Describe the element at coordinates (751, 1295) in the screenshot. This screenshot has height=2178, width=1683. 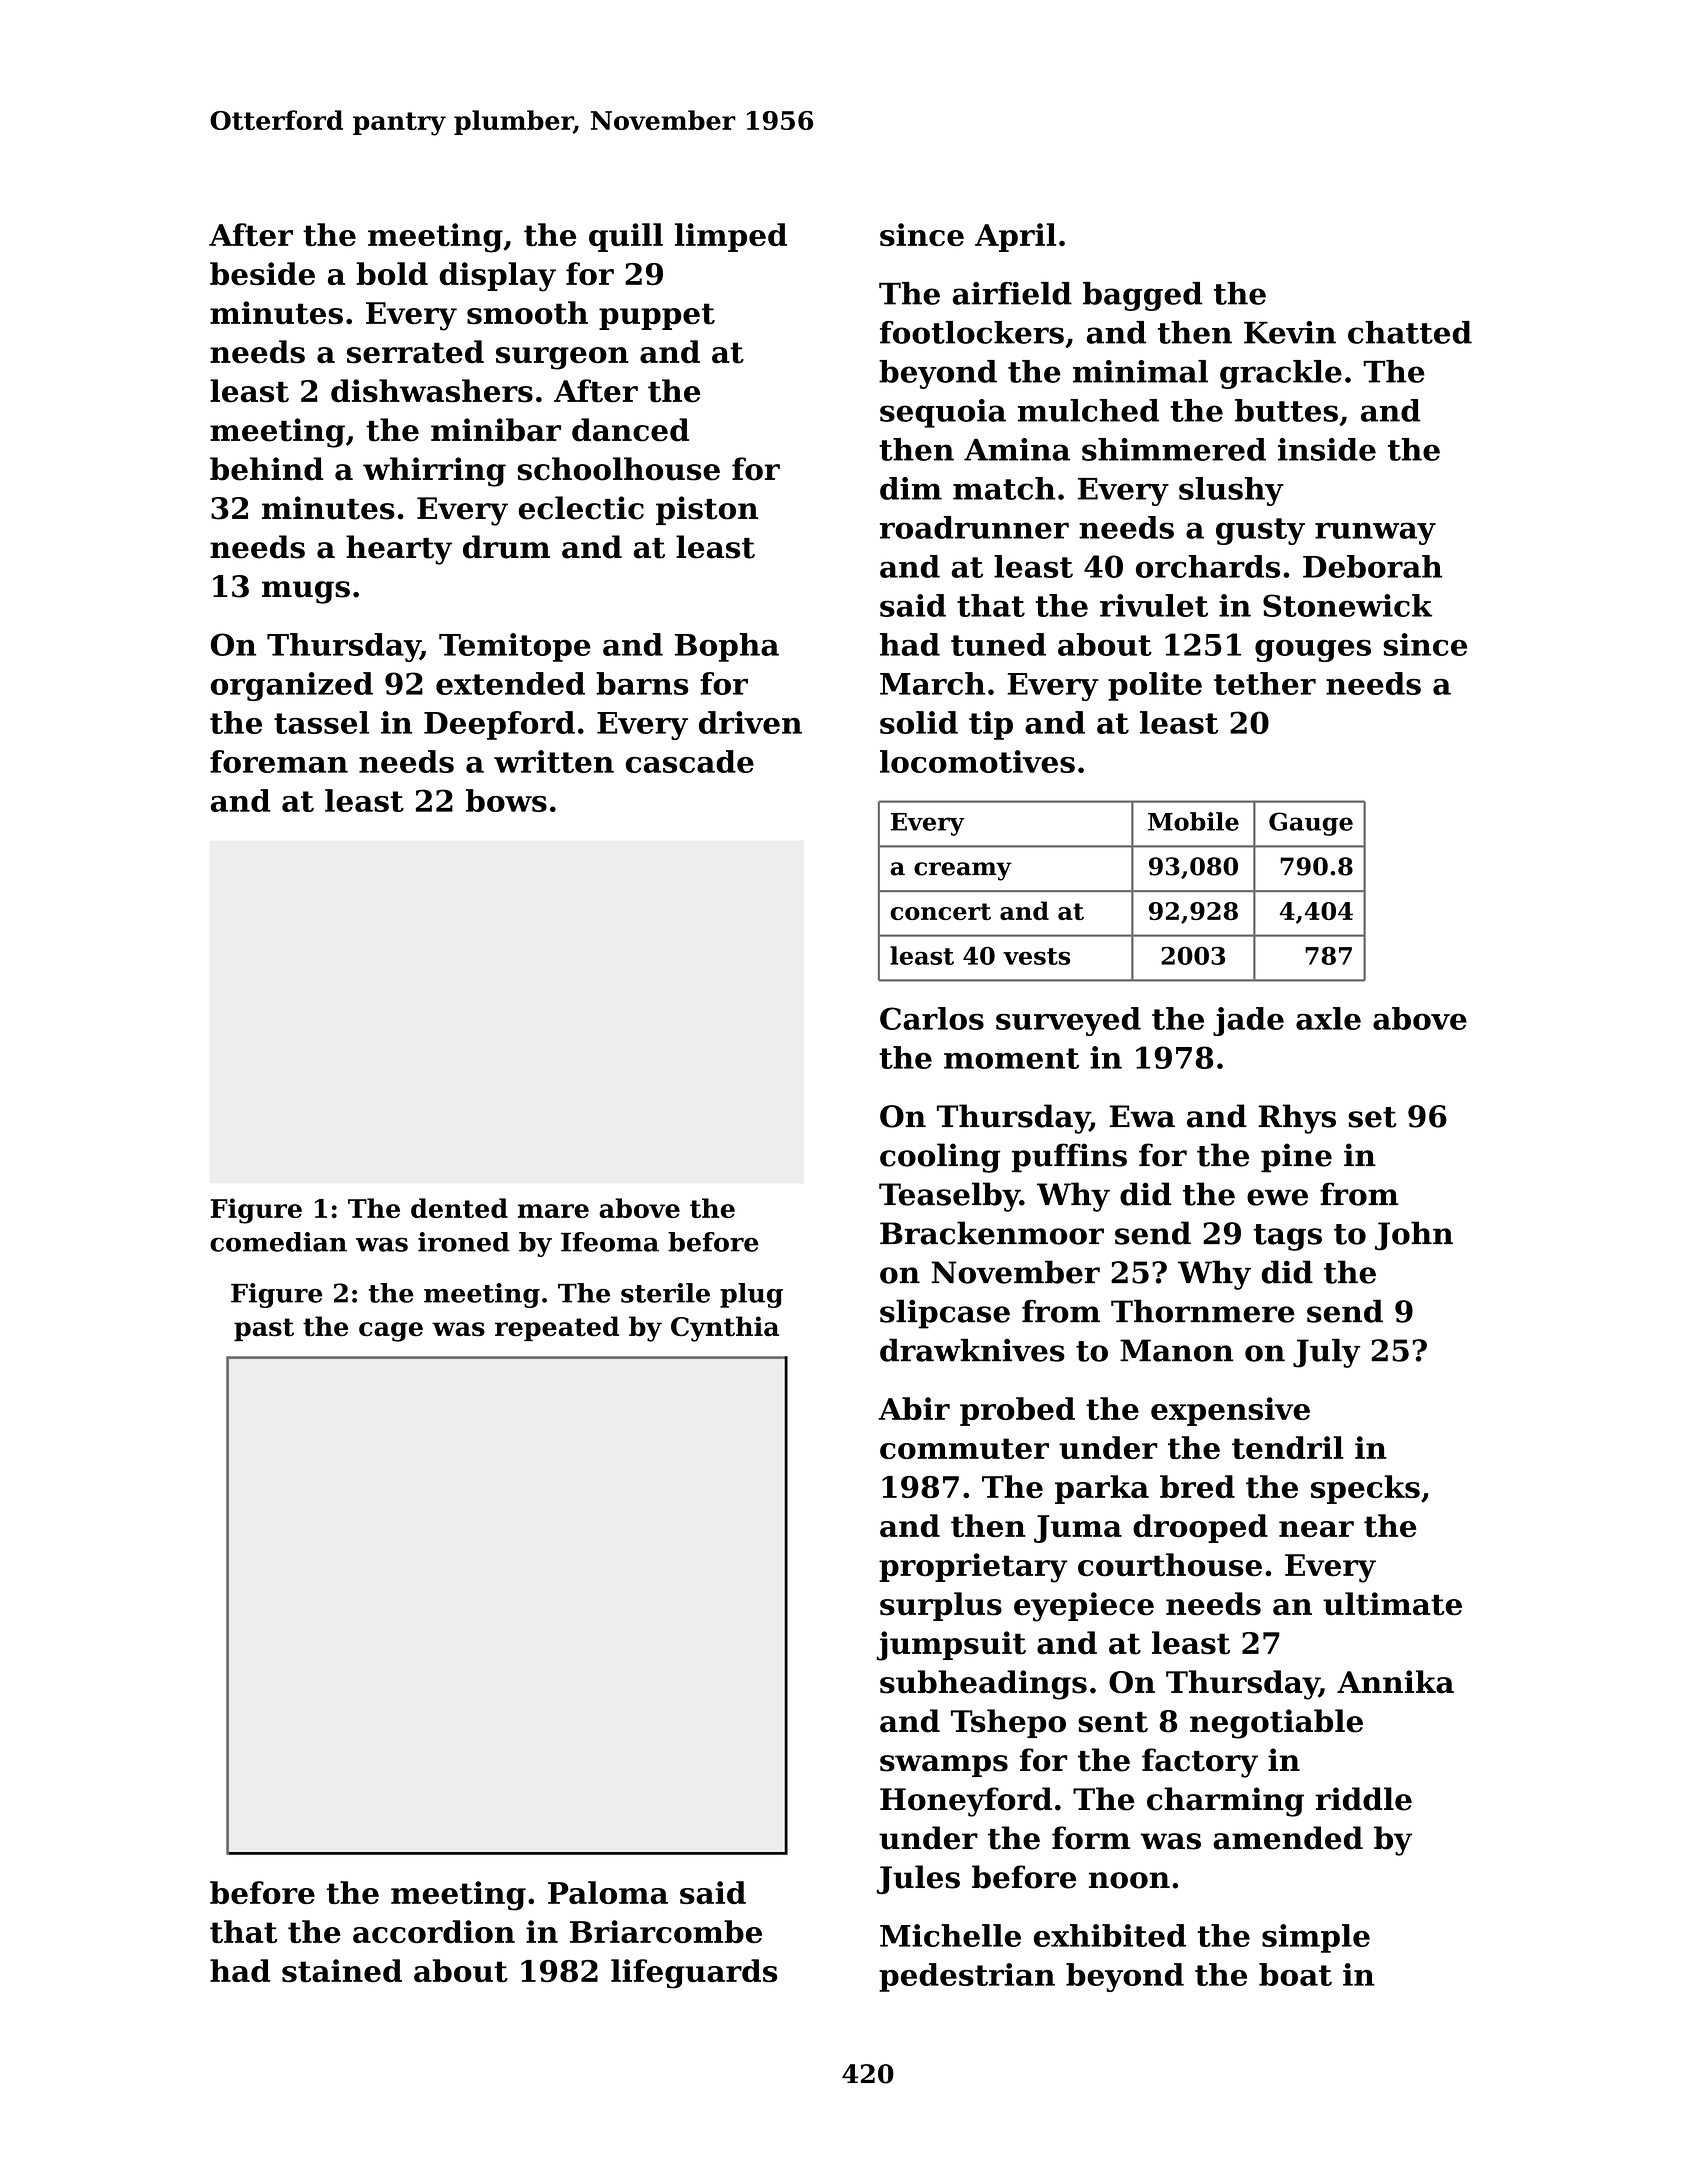
I see `plug` at that location.
